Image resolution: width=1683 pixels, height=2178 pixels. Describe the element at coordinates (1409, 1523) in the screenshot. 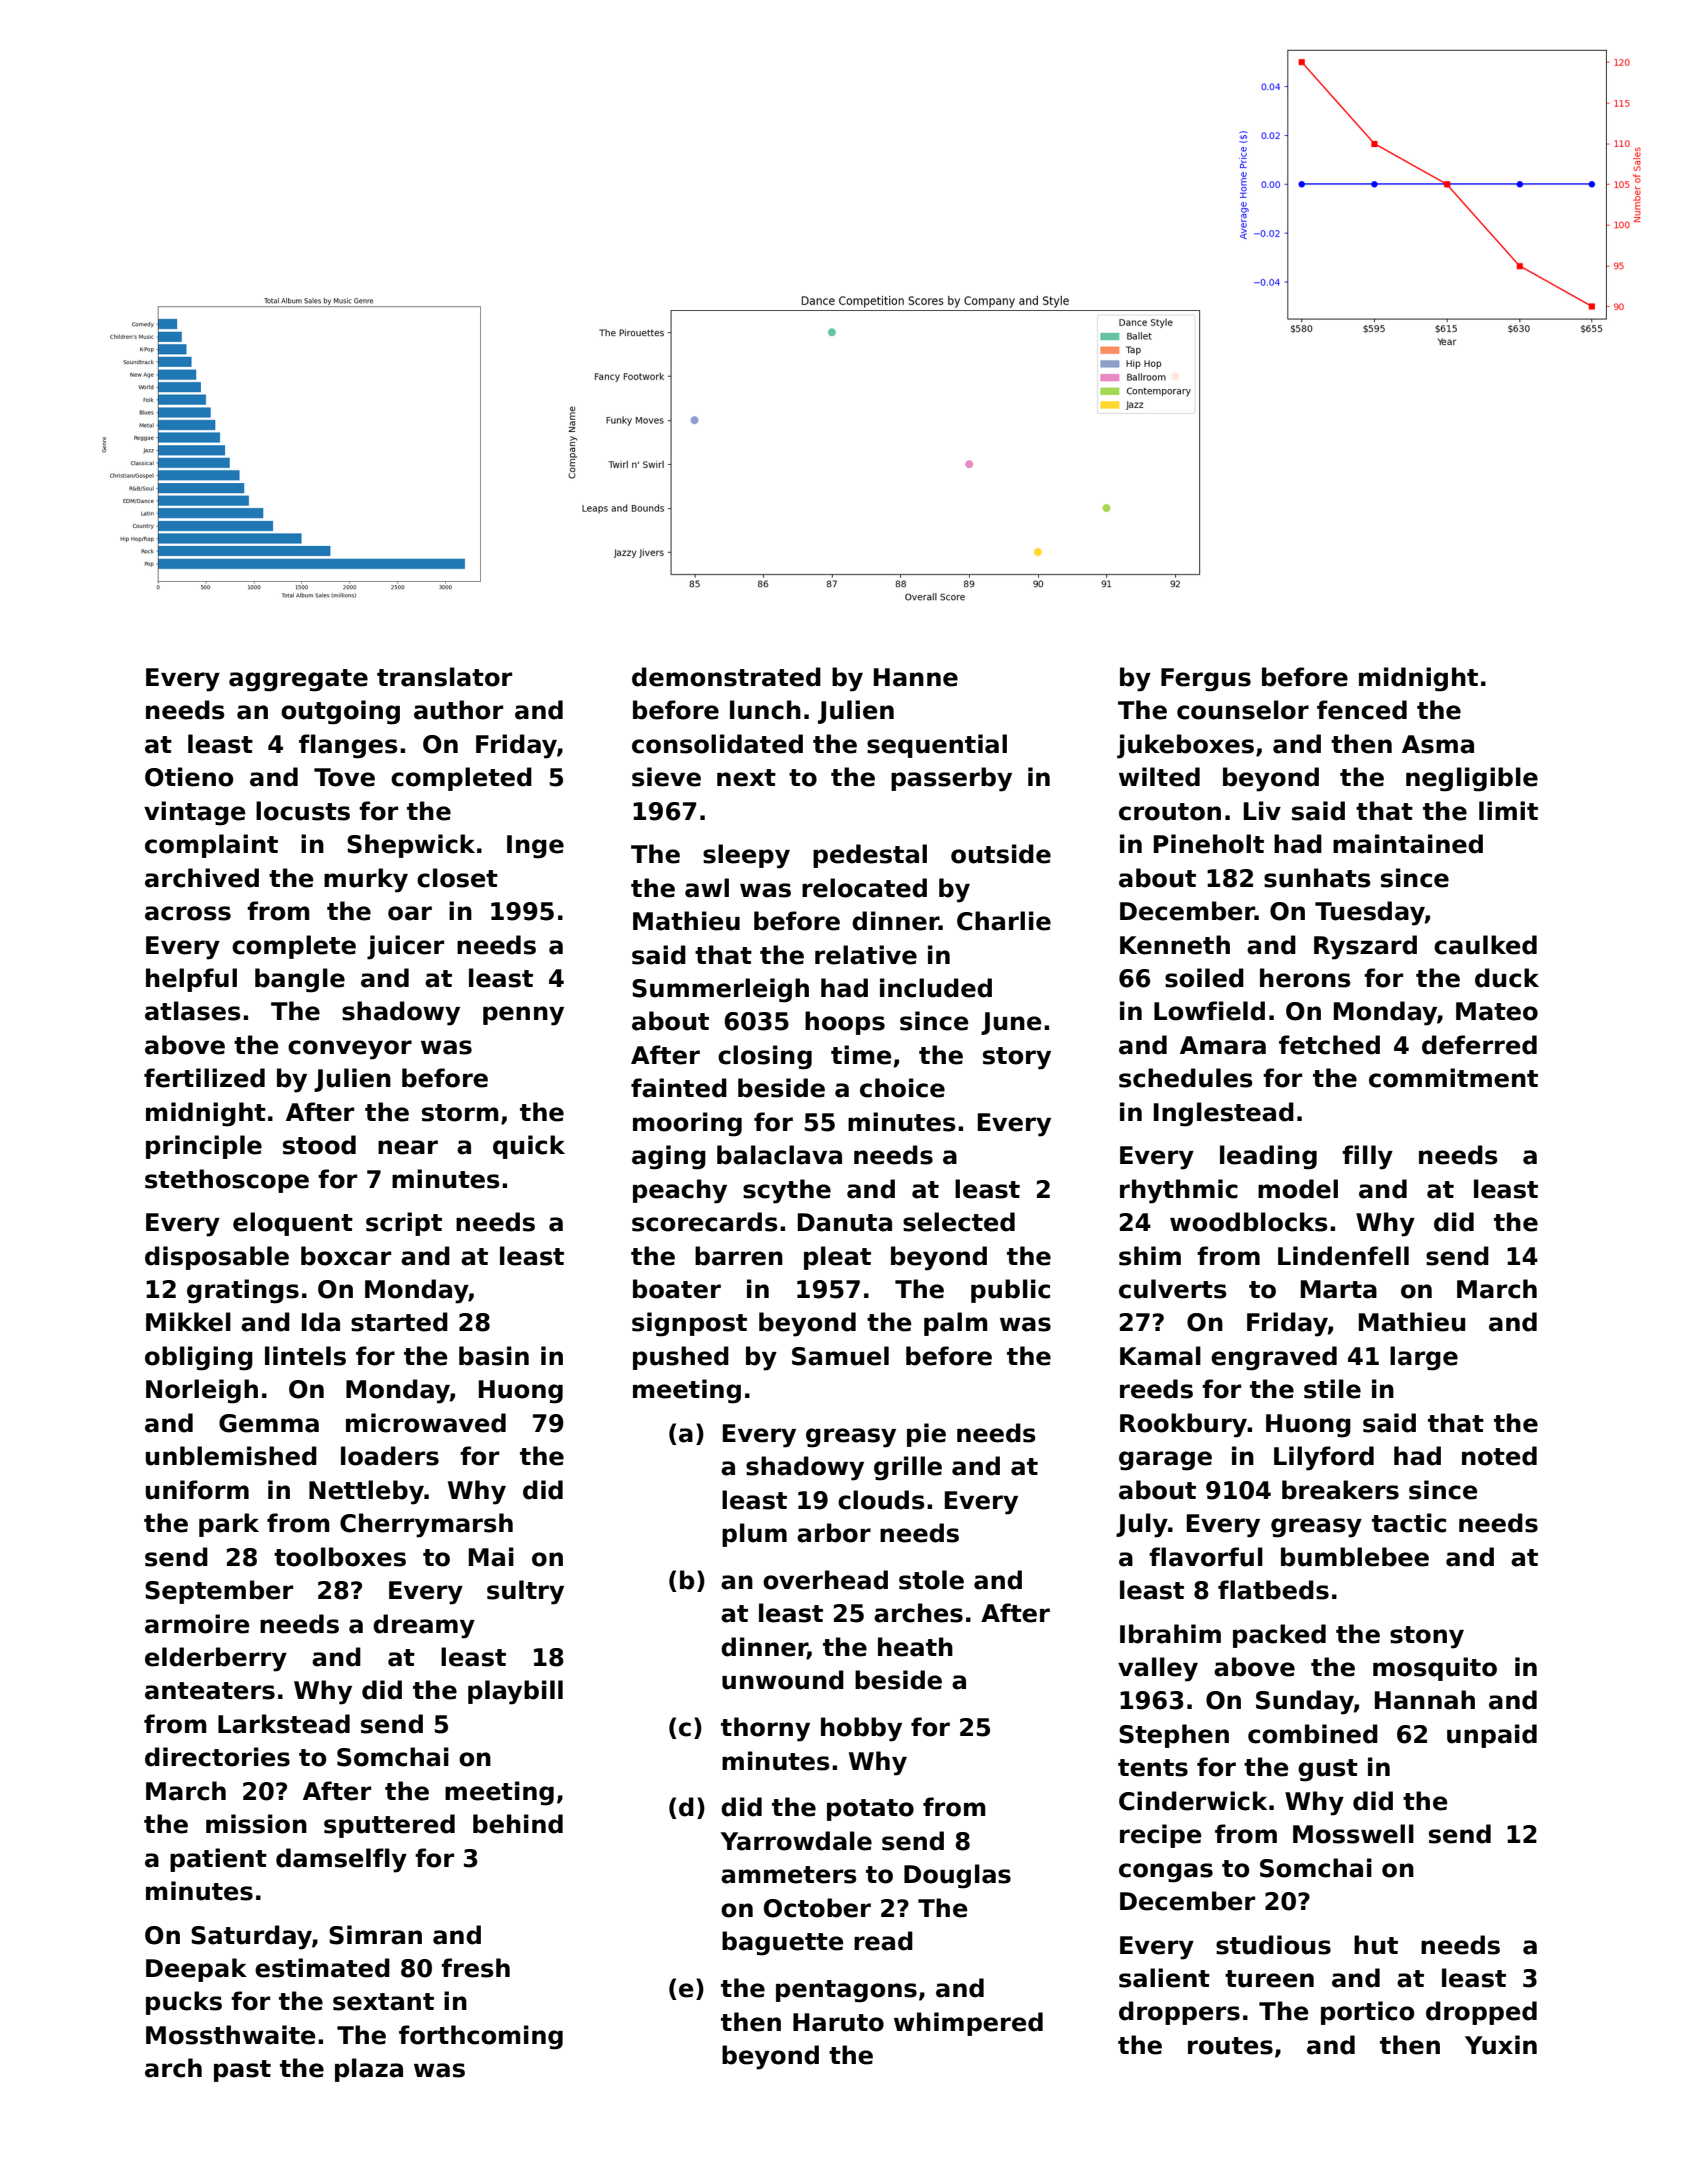

I see `tactic` at that location.
